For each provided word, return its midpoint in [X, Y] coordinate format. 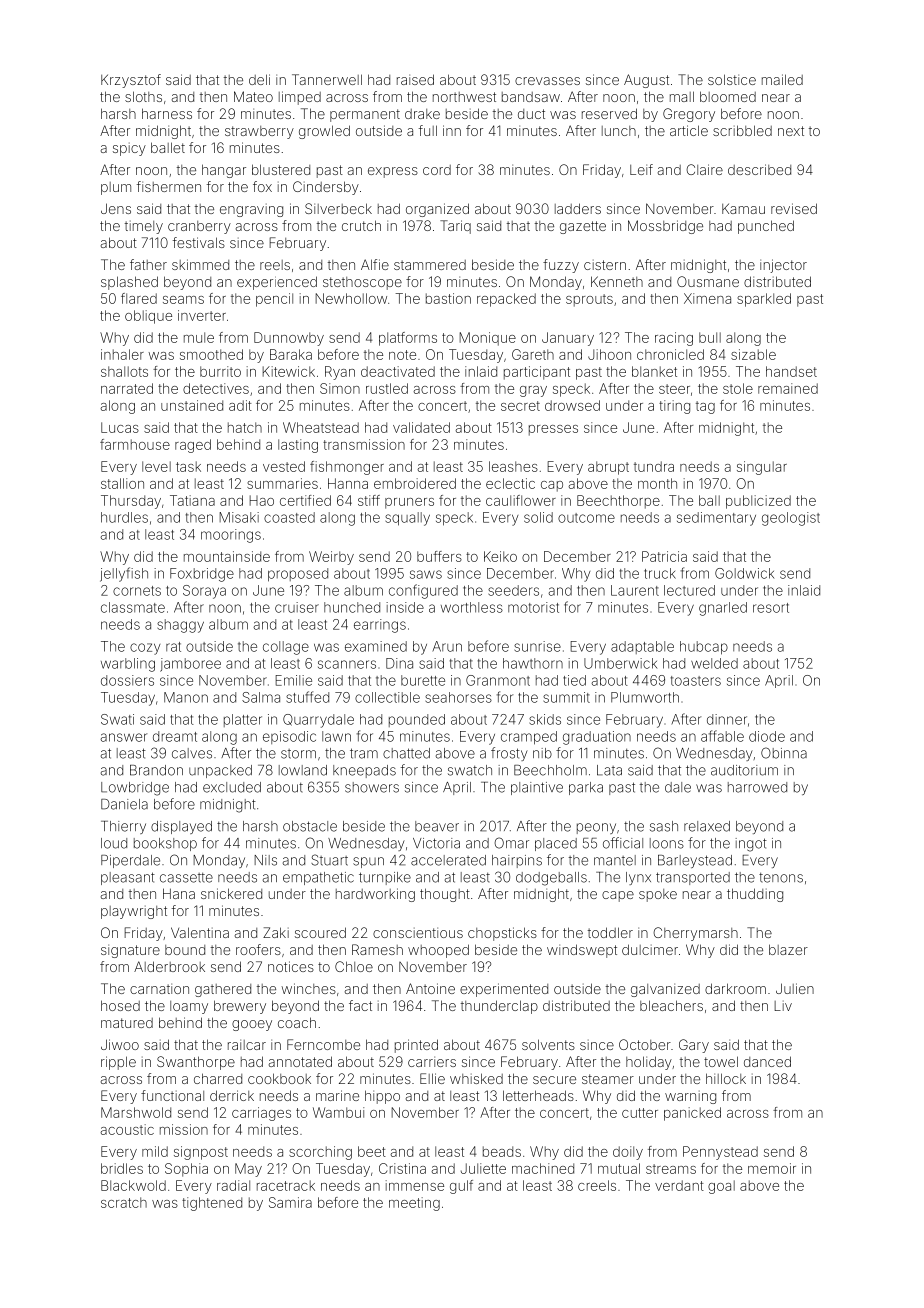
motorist [533, 607]
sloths [143, 96]
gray [533, 391]
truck [660, 573]
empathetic [318, 878]
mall [682, 96]
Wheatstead [321, 427]
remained [788, 388]
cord [437, 170]
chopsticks [502, 934]
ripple [118, 1063]
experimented [504, 990]
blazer [788, 949]
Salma [261, 697]
